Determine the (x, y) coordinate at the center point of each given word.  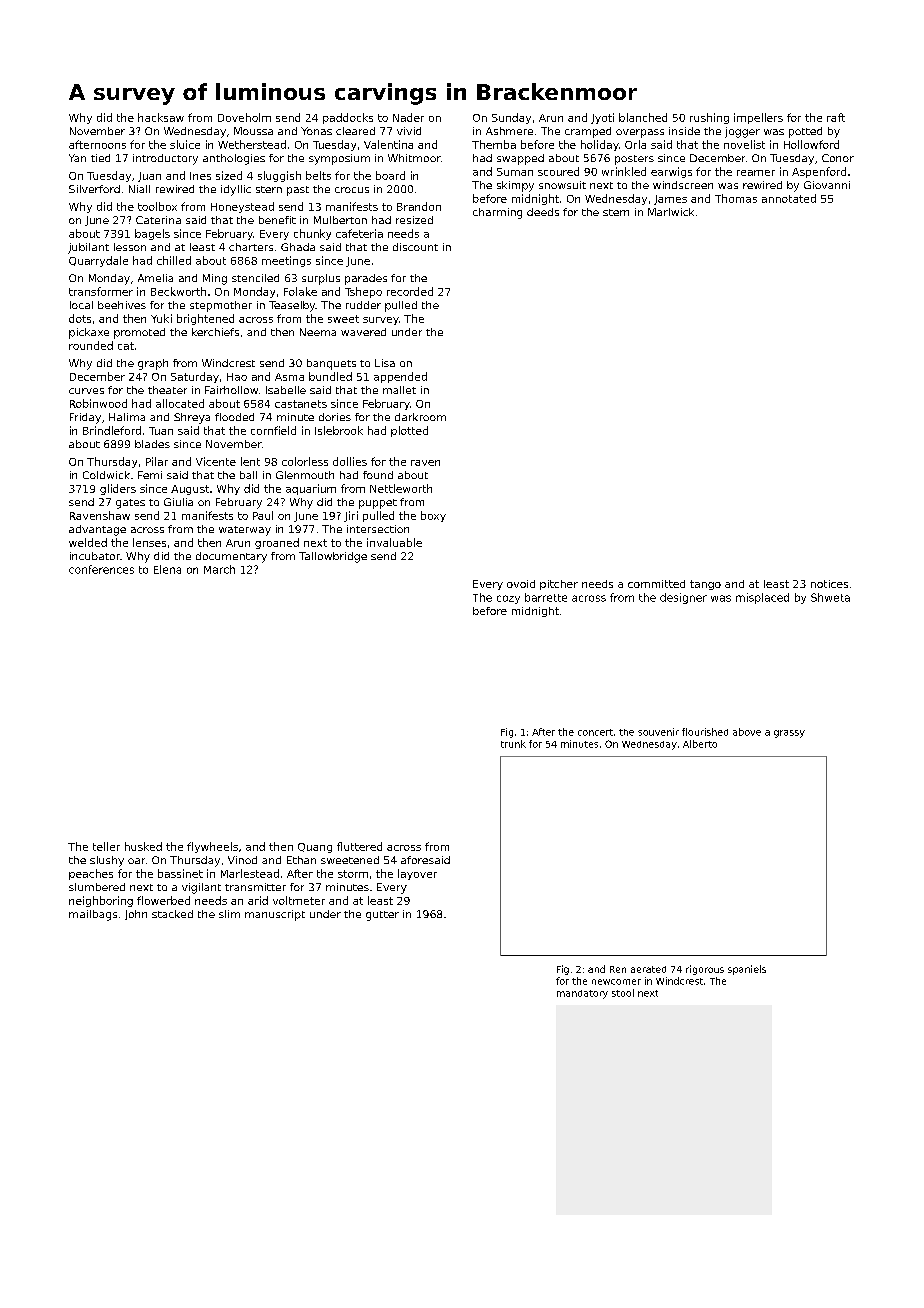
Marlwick (671, 212)
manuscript (275, 915)
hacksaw (161, 117)
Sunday (511, 118)
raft (836, 117)
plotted (409, 431)
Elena (167, 569)
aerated (648, 969)
